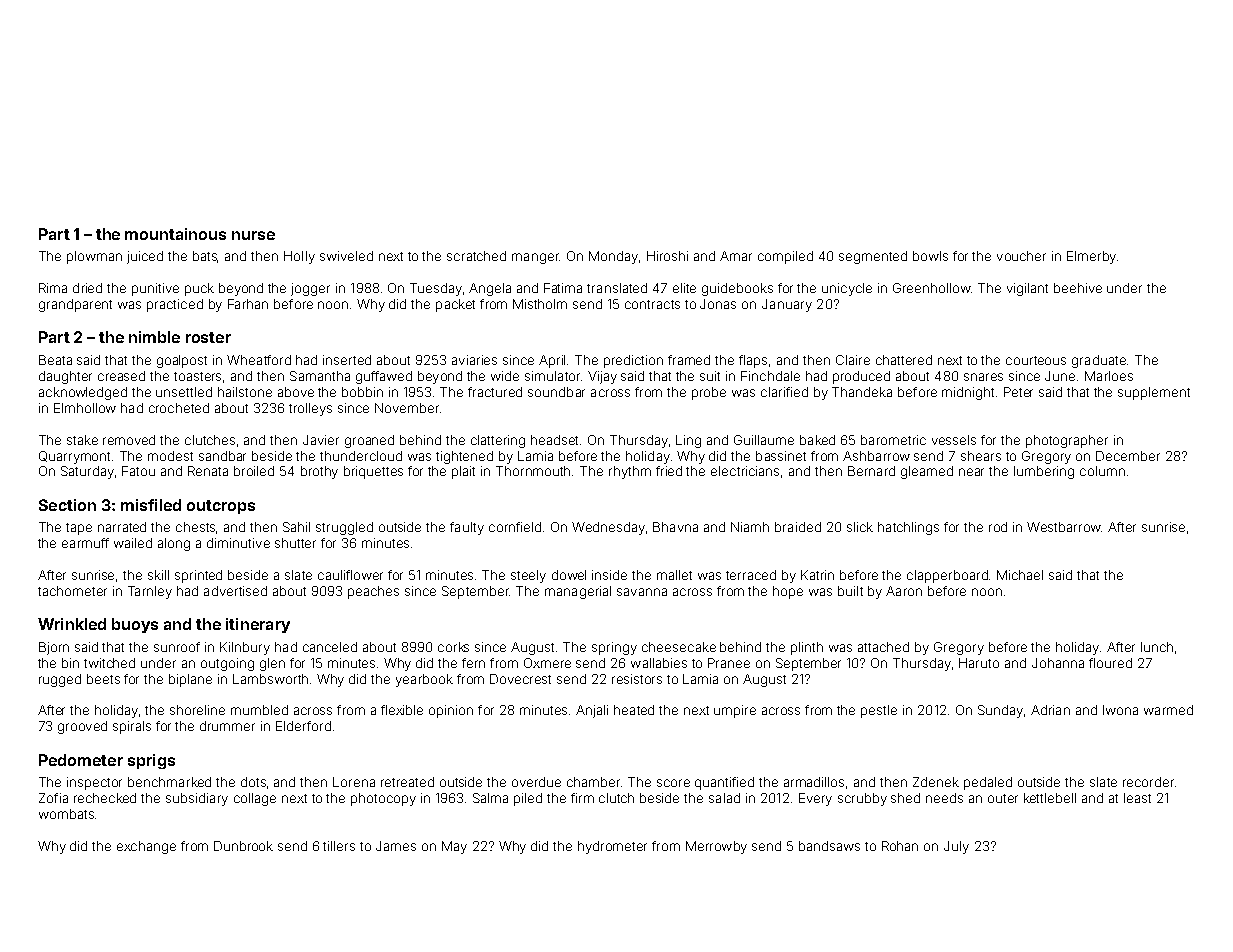 This screenshot has height=952, width=1233. What do you see at coordinates (60, 680) in the screenshot?
I see `rugged` at bounding box center [60, 680].
